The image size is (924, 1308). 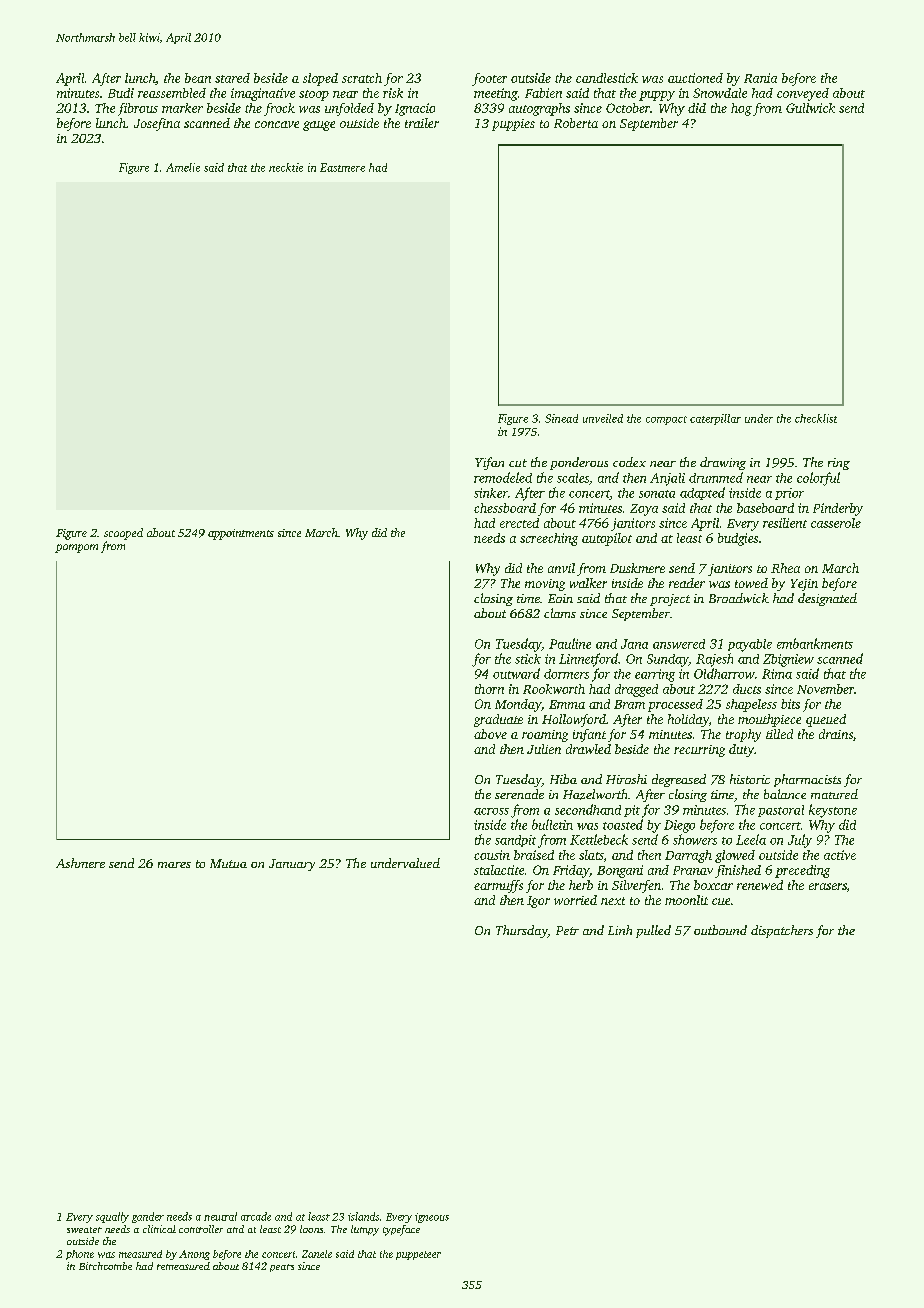 I want to click on erasers, so click(x=828, y=886).
